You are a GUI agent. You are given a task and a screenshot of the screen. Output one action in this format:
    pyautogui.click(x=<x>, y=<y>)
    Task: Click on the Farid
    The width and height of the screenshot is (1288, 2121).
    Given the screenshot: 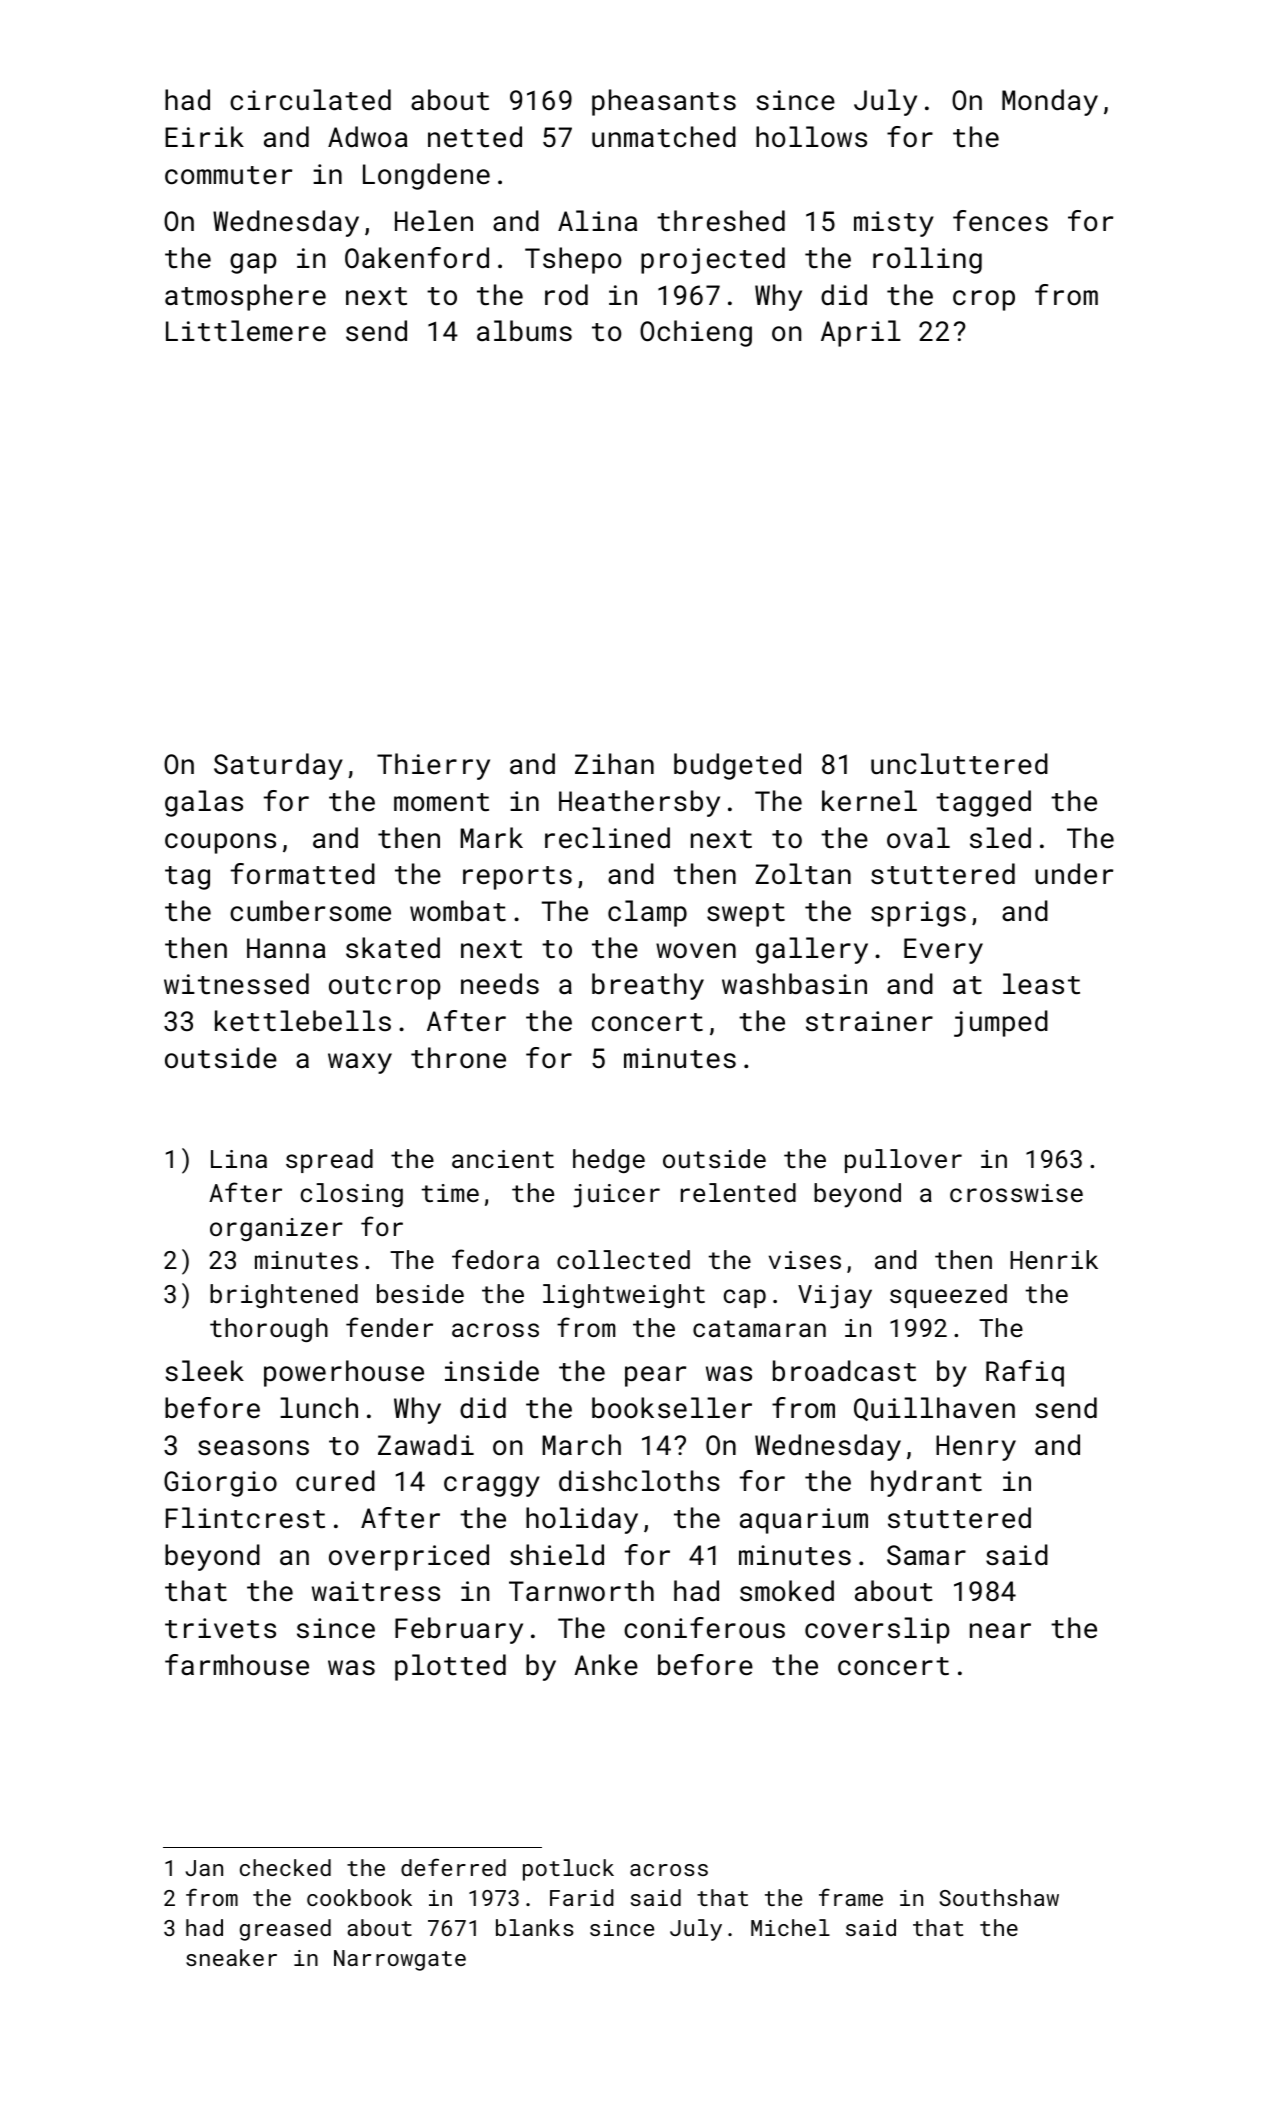 What is the action you would take?
    pyautogui.click(x=582, y=1897)
